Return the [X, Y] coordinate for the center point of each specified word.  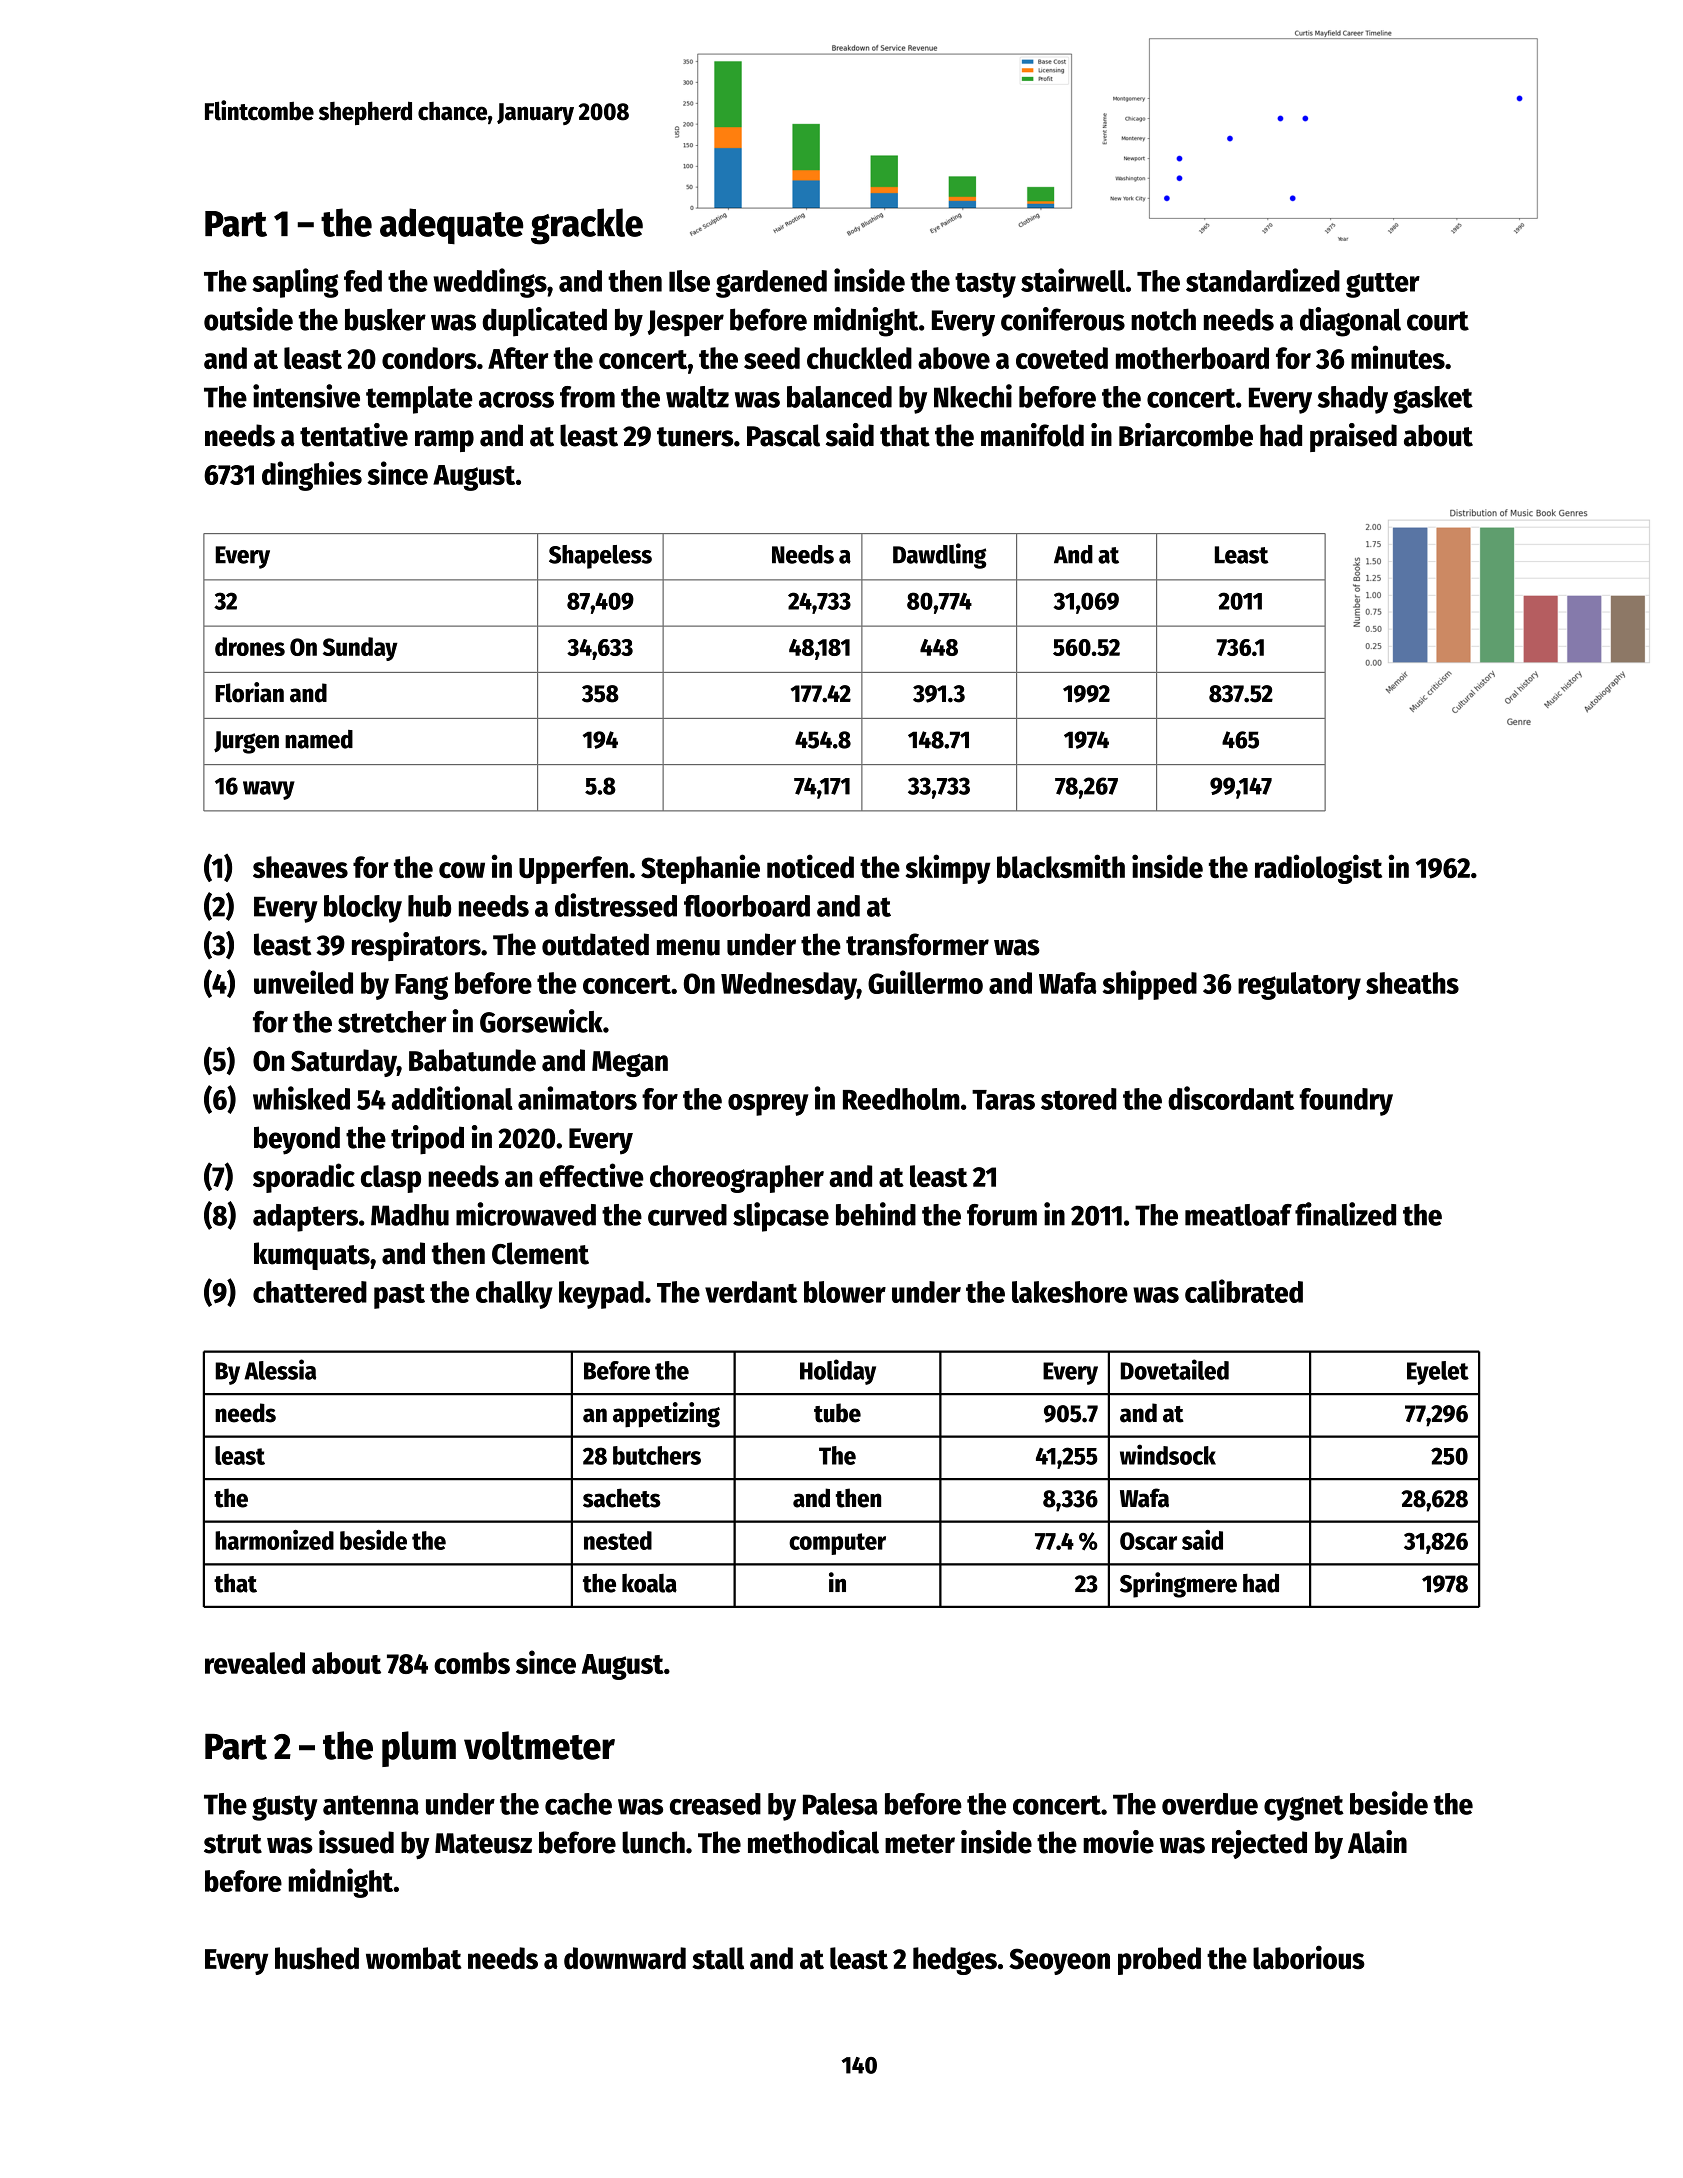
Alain [1377, 1842]
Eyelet [1438, 1373]
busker [385, 319]
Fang [421, 987]
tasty [985, 285]
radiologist [1318, 869]
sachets [622, 1498]
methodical [813, 1842]
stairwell [1073, 280]
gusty [285, 1808]
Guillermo [925, 982]
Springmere [1178, 1585]
